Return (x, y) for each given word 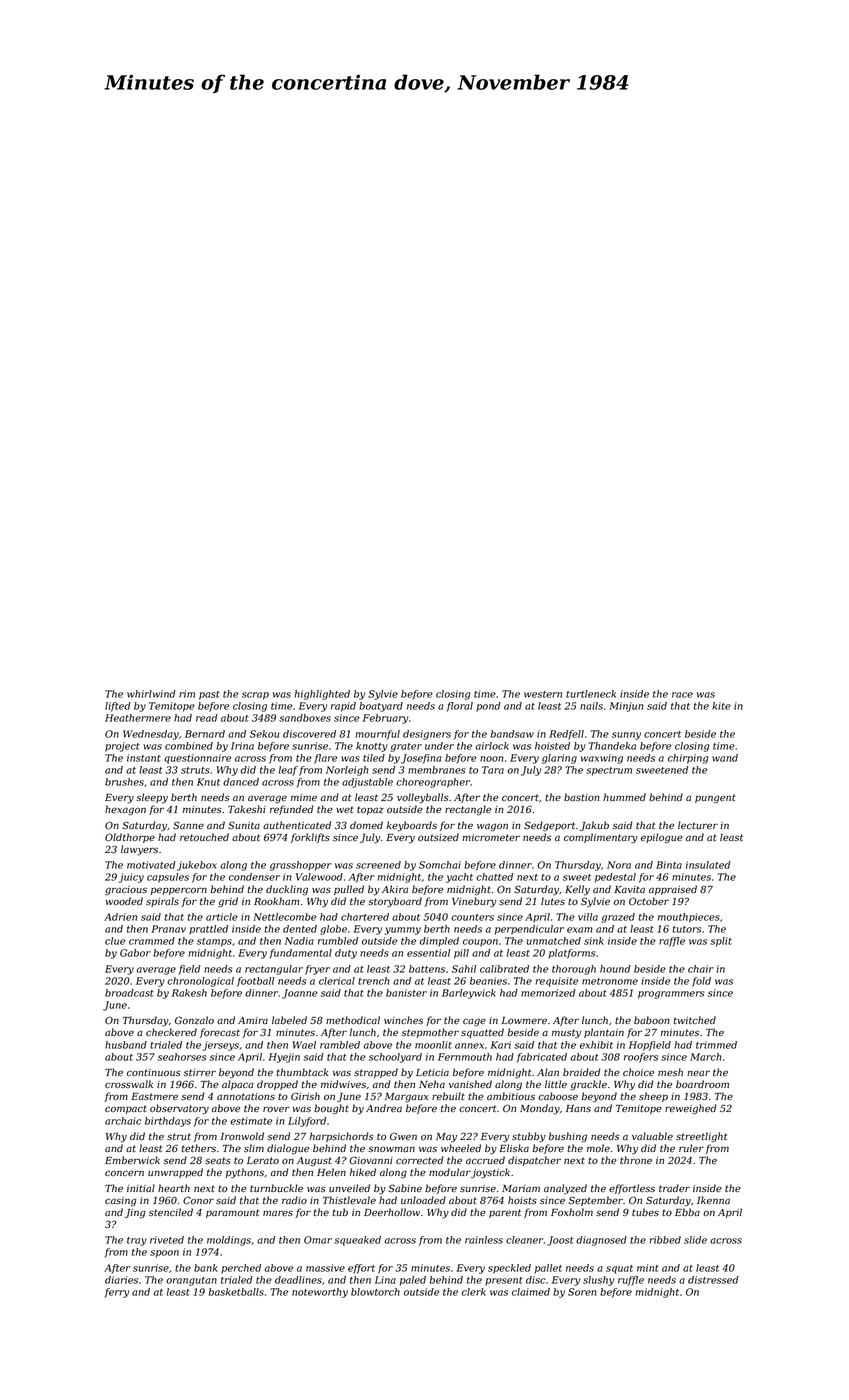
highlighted (322, 695)
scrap (255, 696)
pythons (245, 1173)
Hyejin (284, 1058)
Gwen (403, 1136)
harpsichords (342, 1137)
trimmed (716, 1045)
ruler (691, 1148)
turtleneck (591, 694)
